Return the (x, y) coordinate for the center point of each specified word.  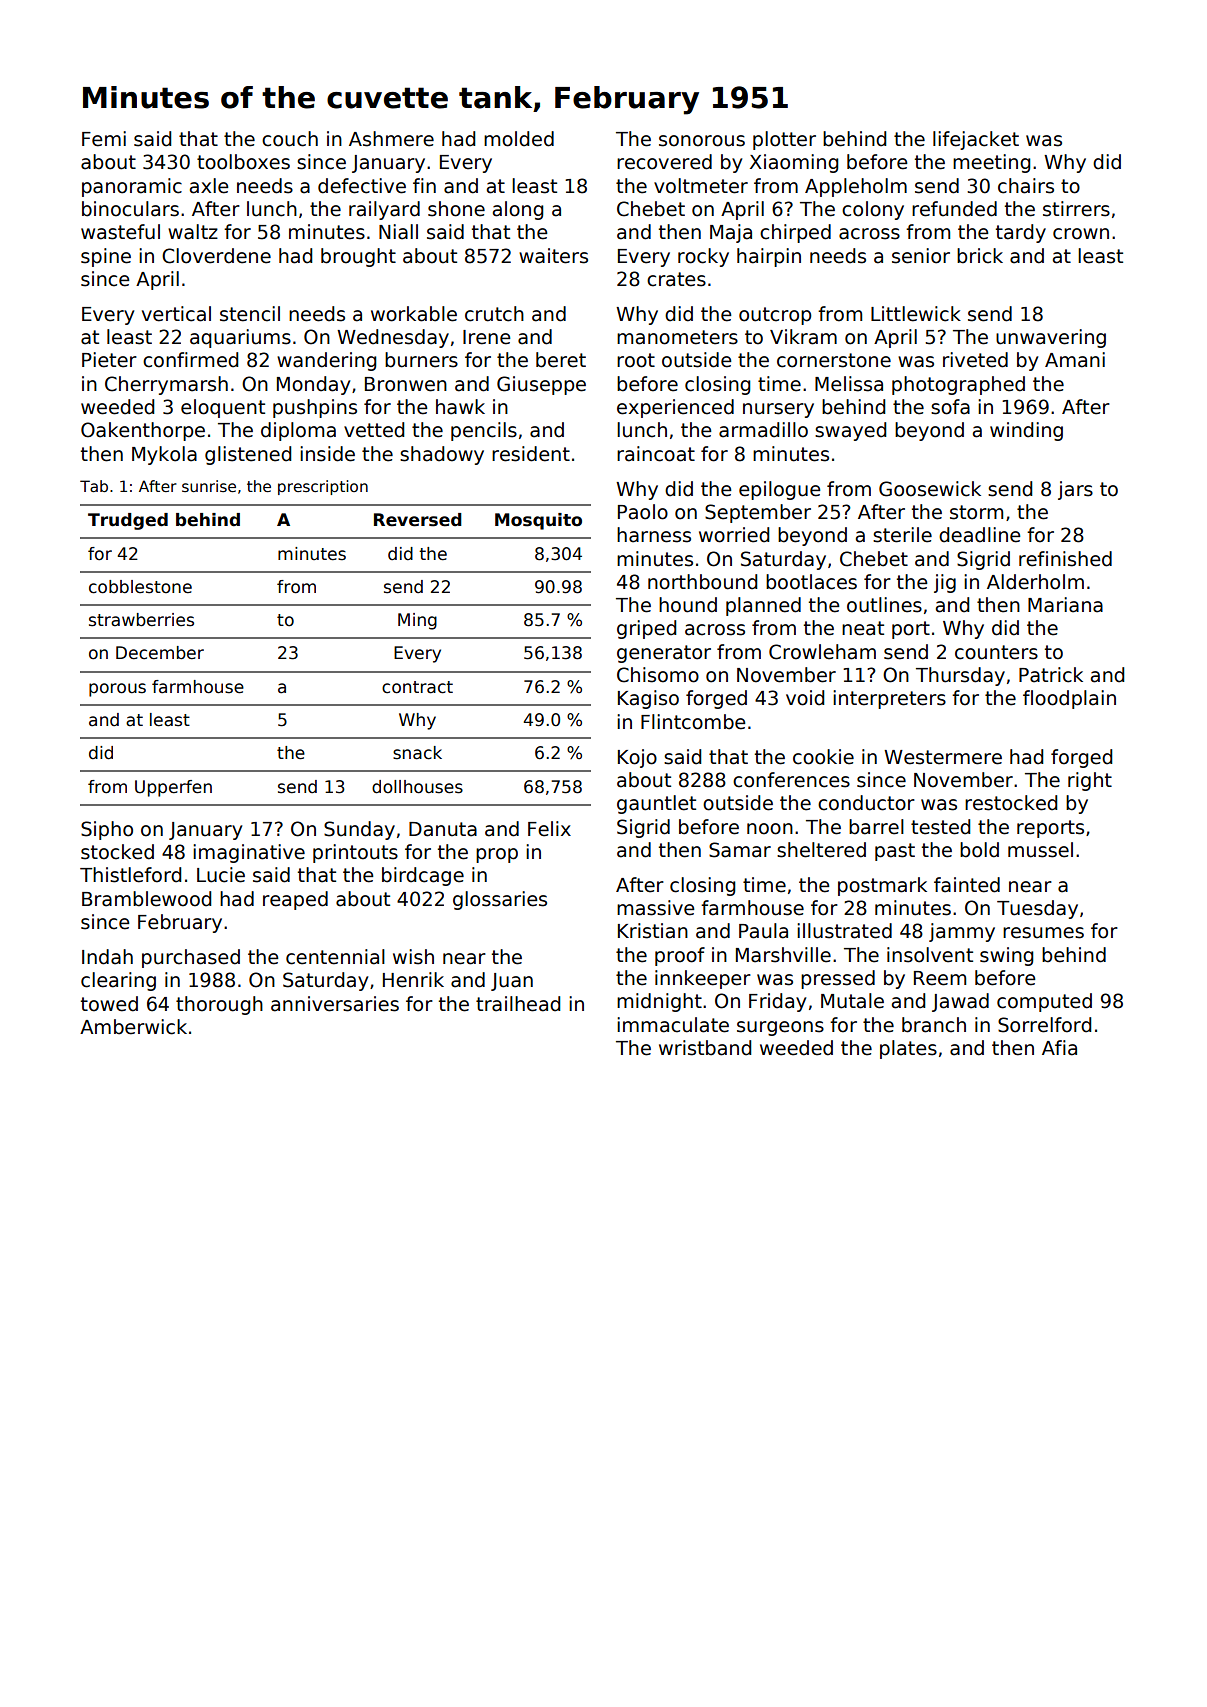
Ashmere (391, 139)
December (160, 653)
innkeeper (703, 979)
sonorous (702, 141)
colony (873, 210)
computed (1044, 1002)
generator (664, 654)
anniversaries (335, 1004)
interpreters (889, 699)
